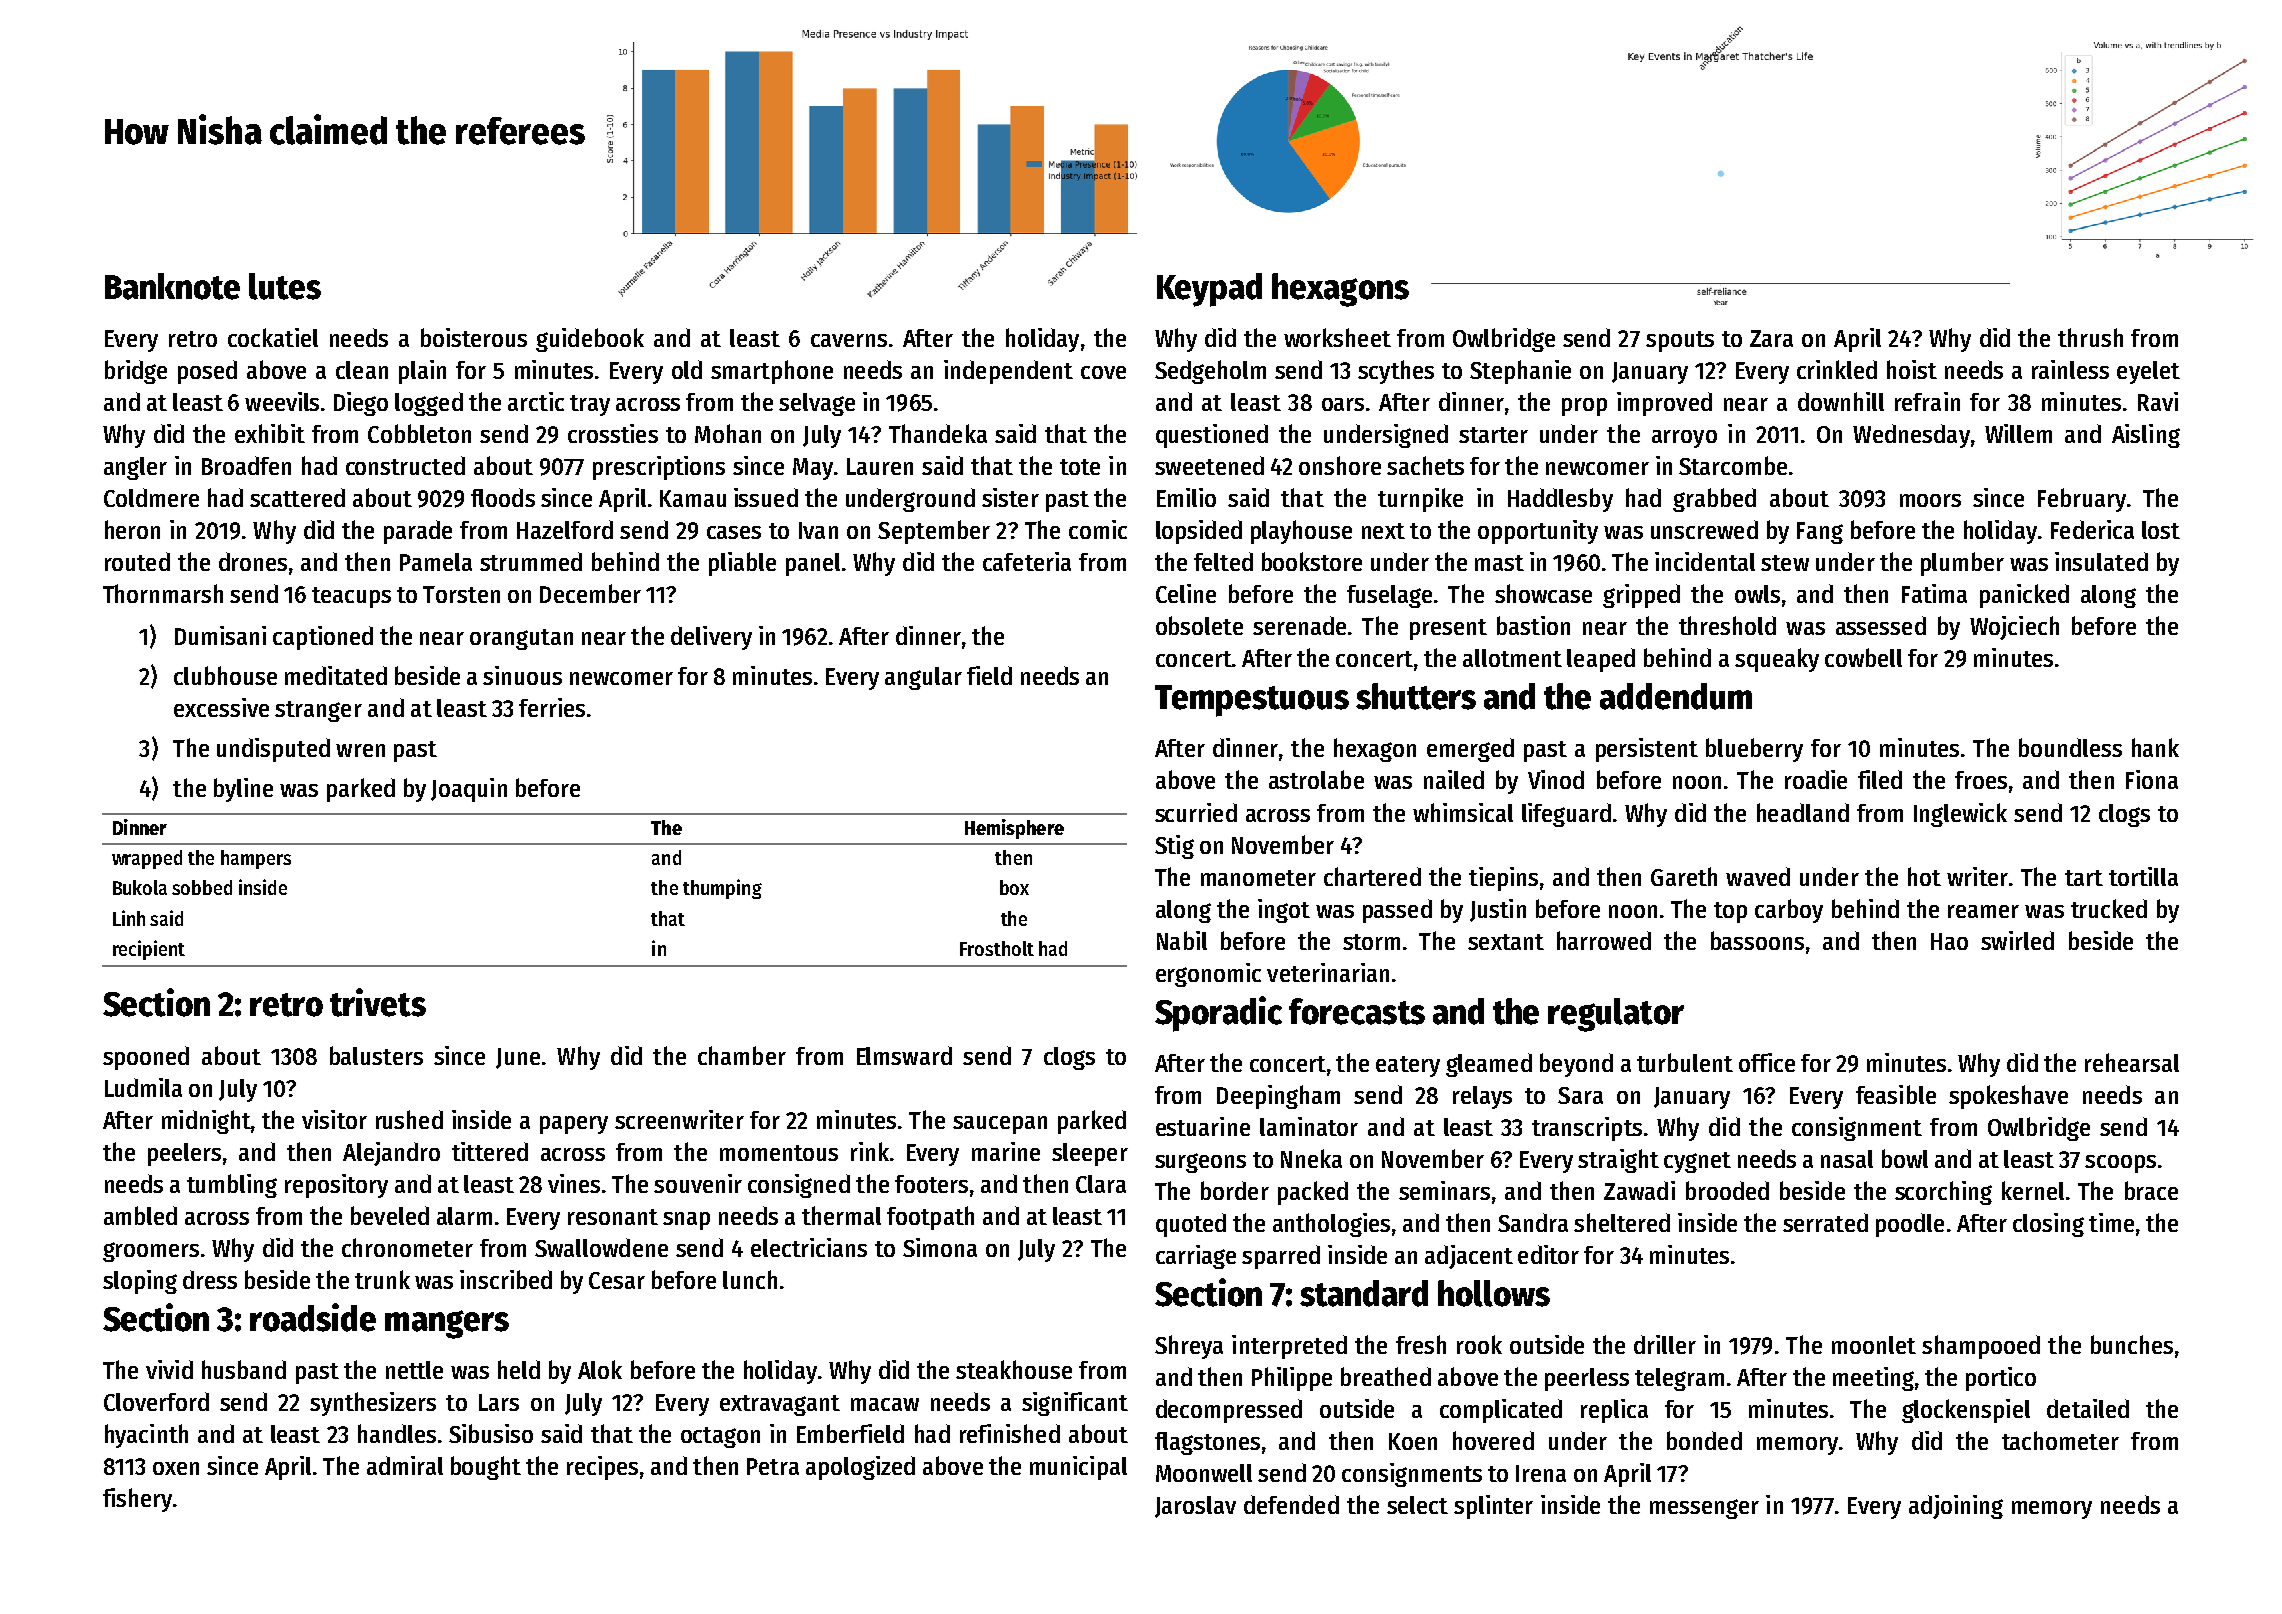  What do you see at coordinates (1493, 1507) in the document?
I see `splinter` at bounding box center [1493, 1507].
